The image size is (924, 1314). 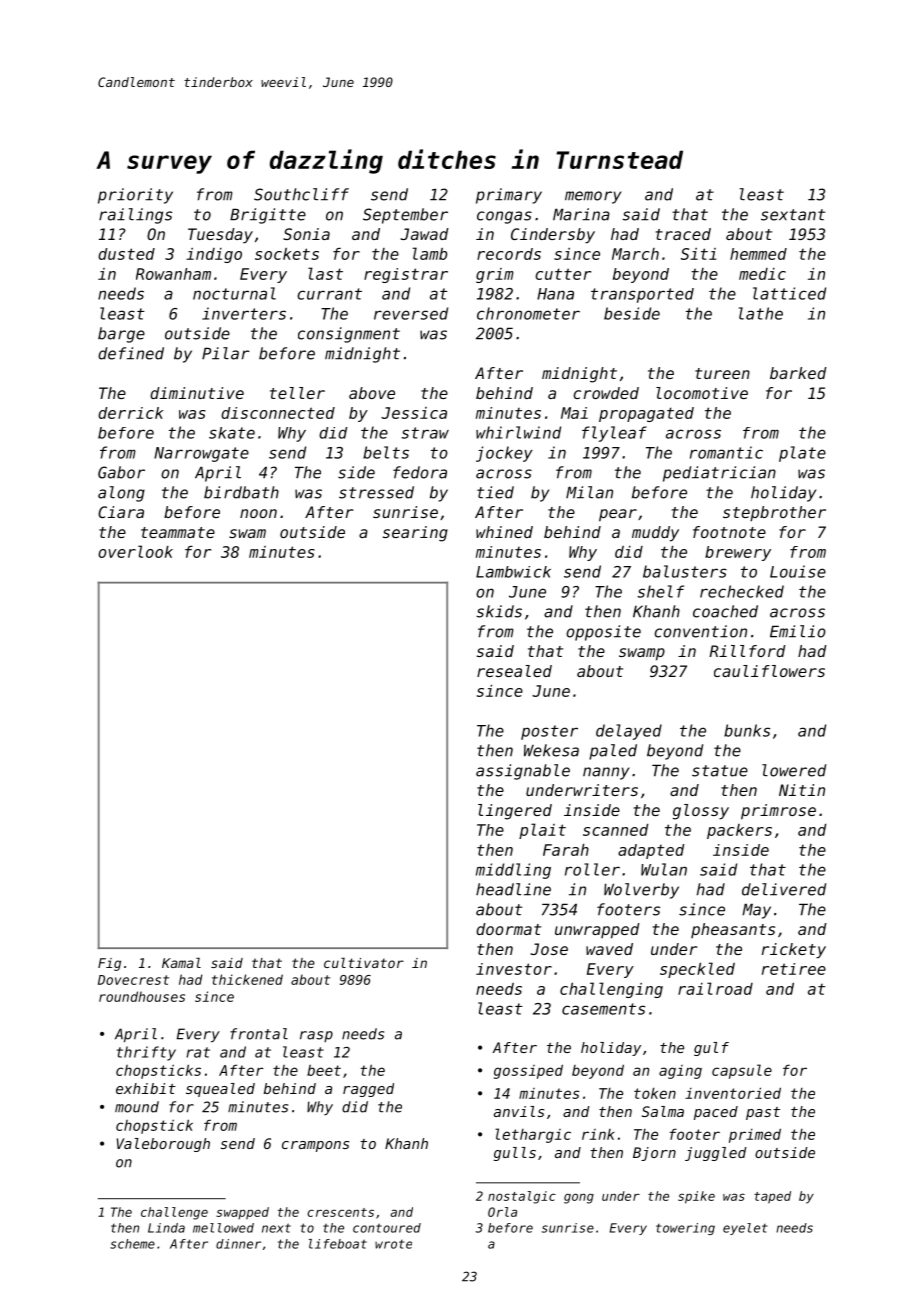 I want to click on transported, so click(x=642, y=295).
